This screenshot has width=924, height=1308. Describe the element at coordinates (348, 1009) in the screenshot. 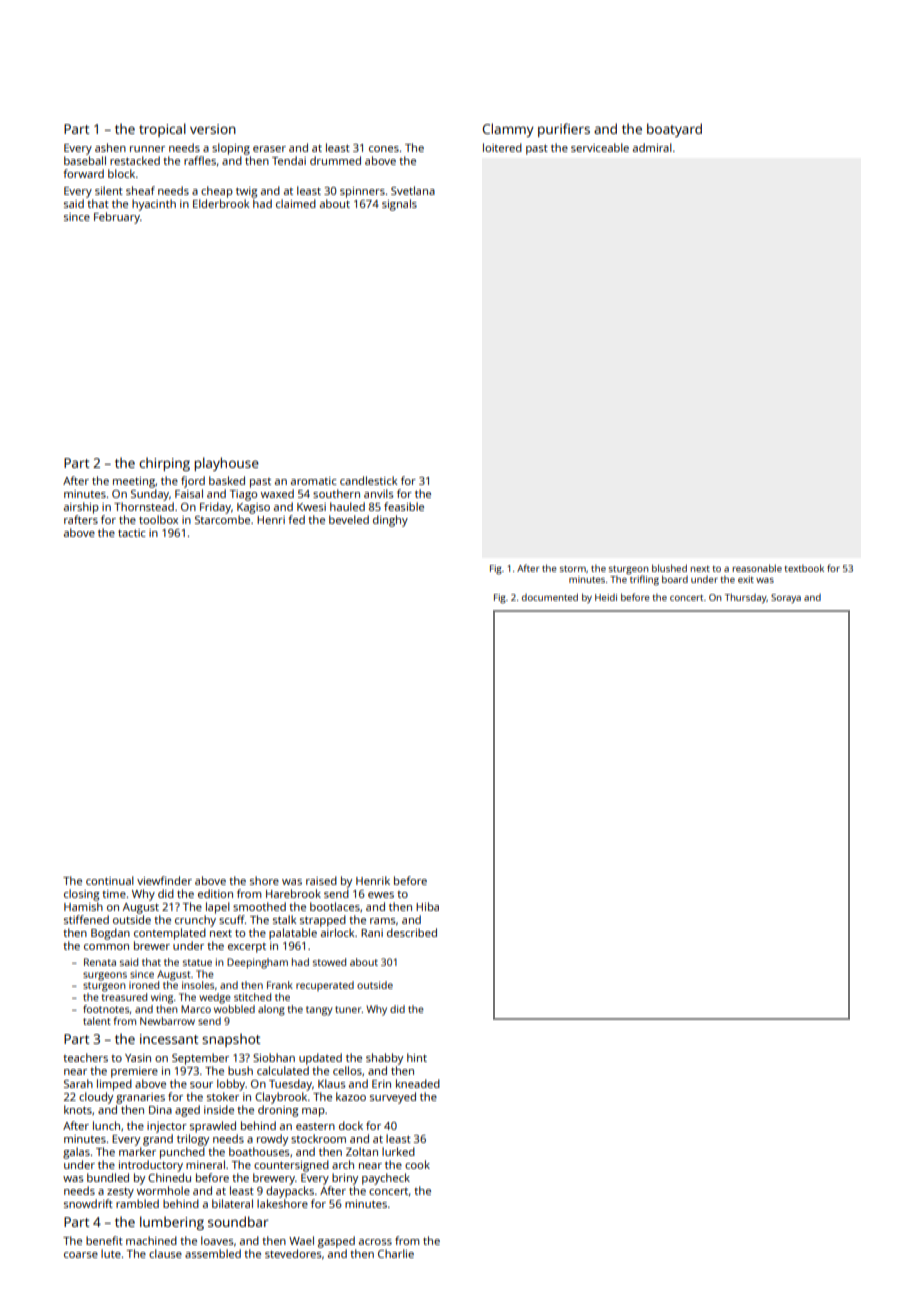

I see `tuner` at that location.
